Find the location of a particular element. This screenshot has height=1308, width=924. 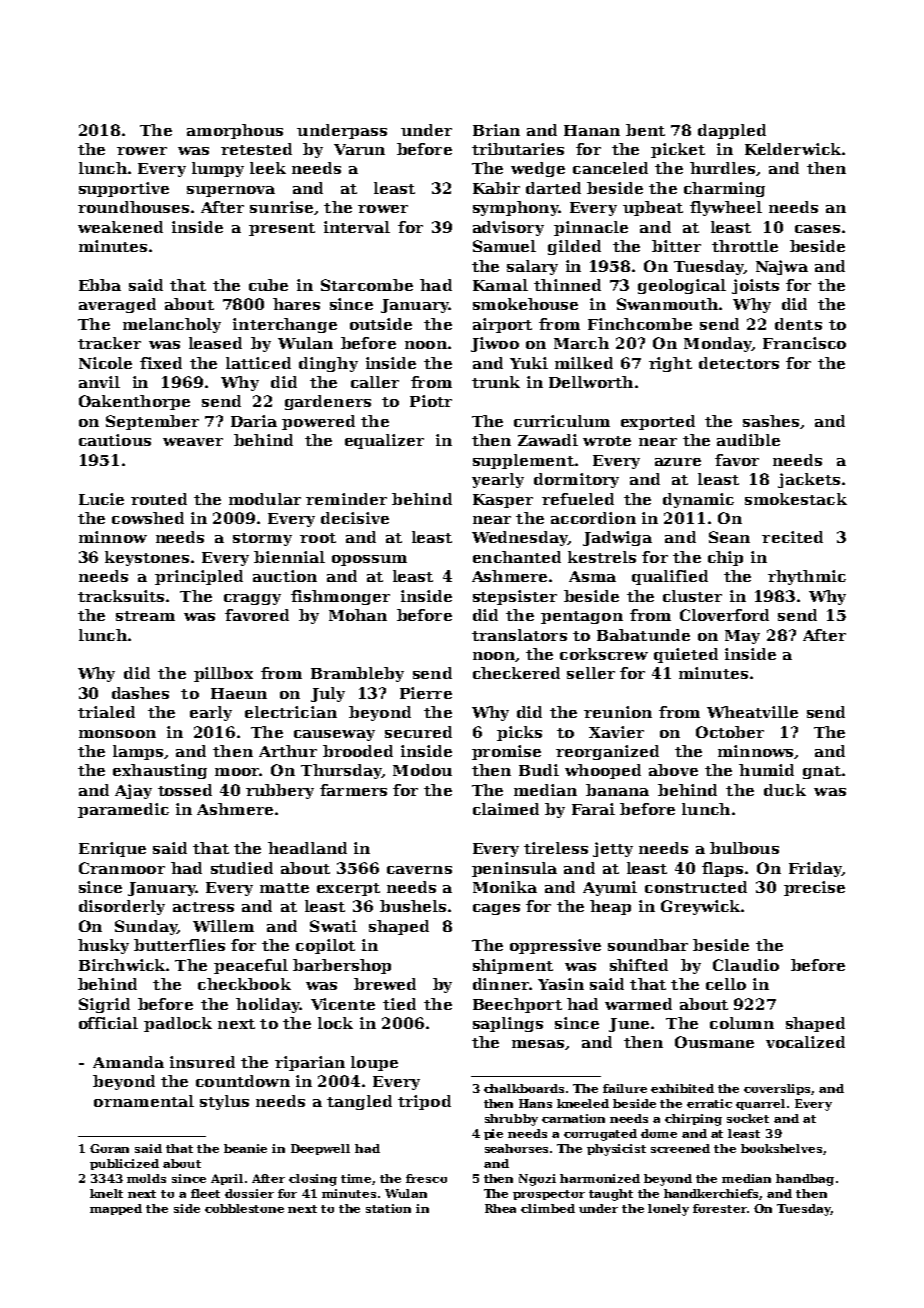

checkered is located at coordinates (516, 673).
